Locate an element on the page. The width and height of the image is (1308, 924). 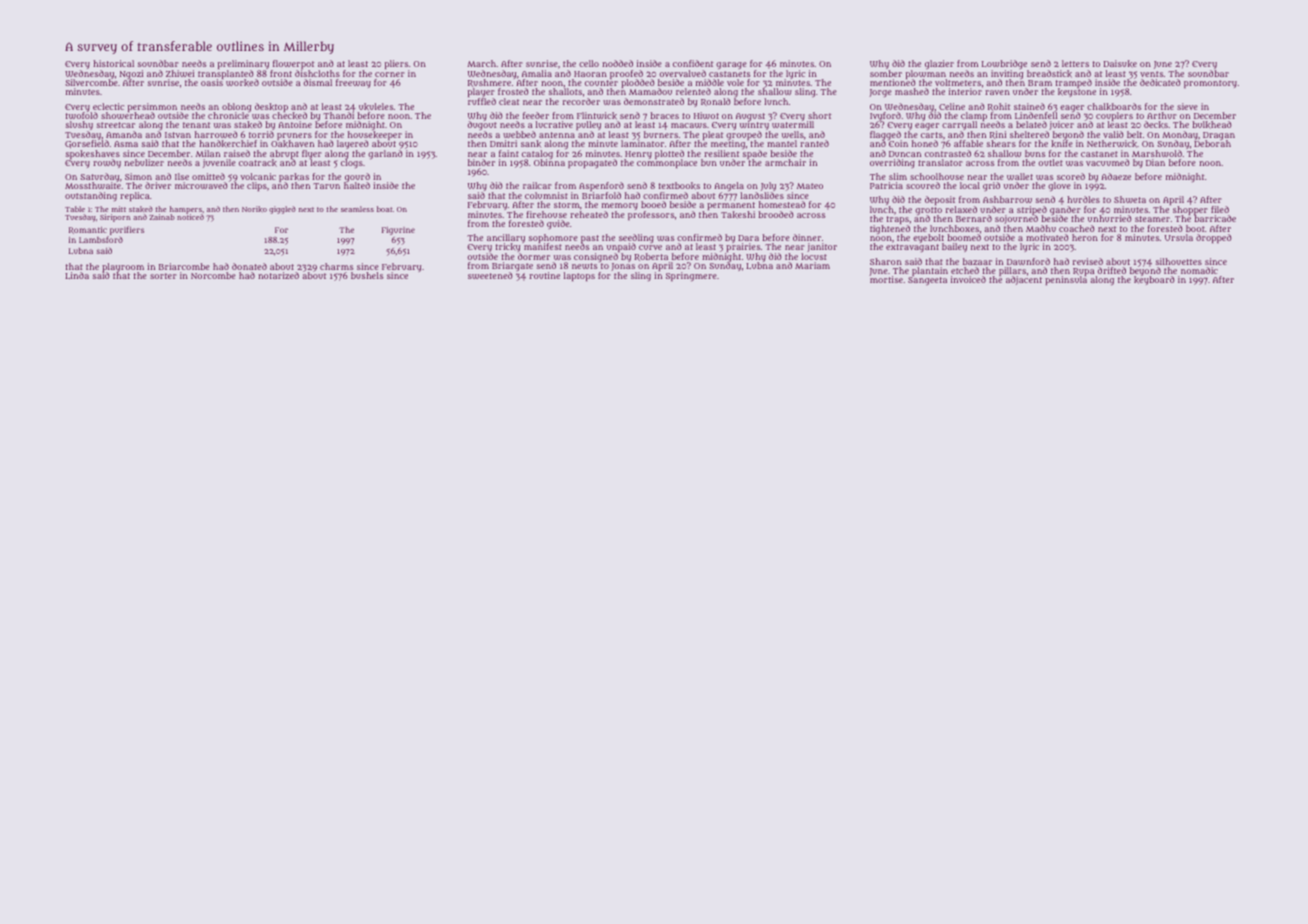
Mamadou is located at coordinates (650, 91).
